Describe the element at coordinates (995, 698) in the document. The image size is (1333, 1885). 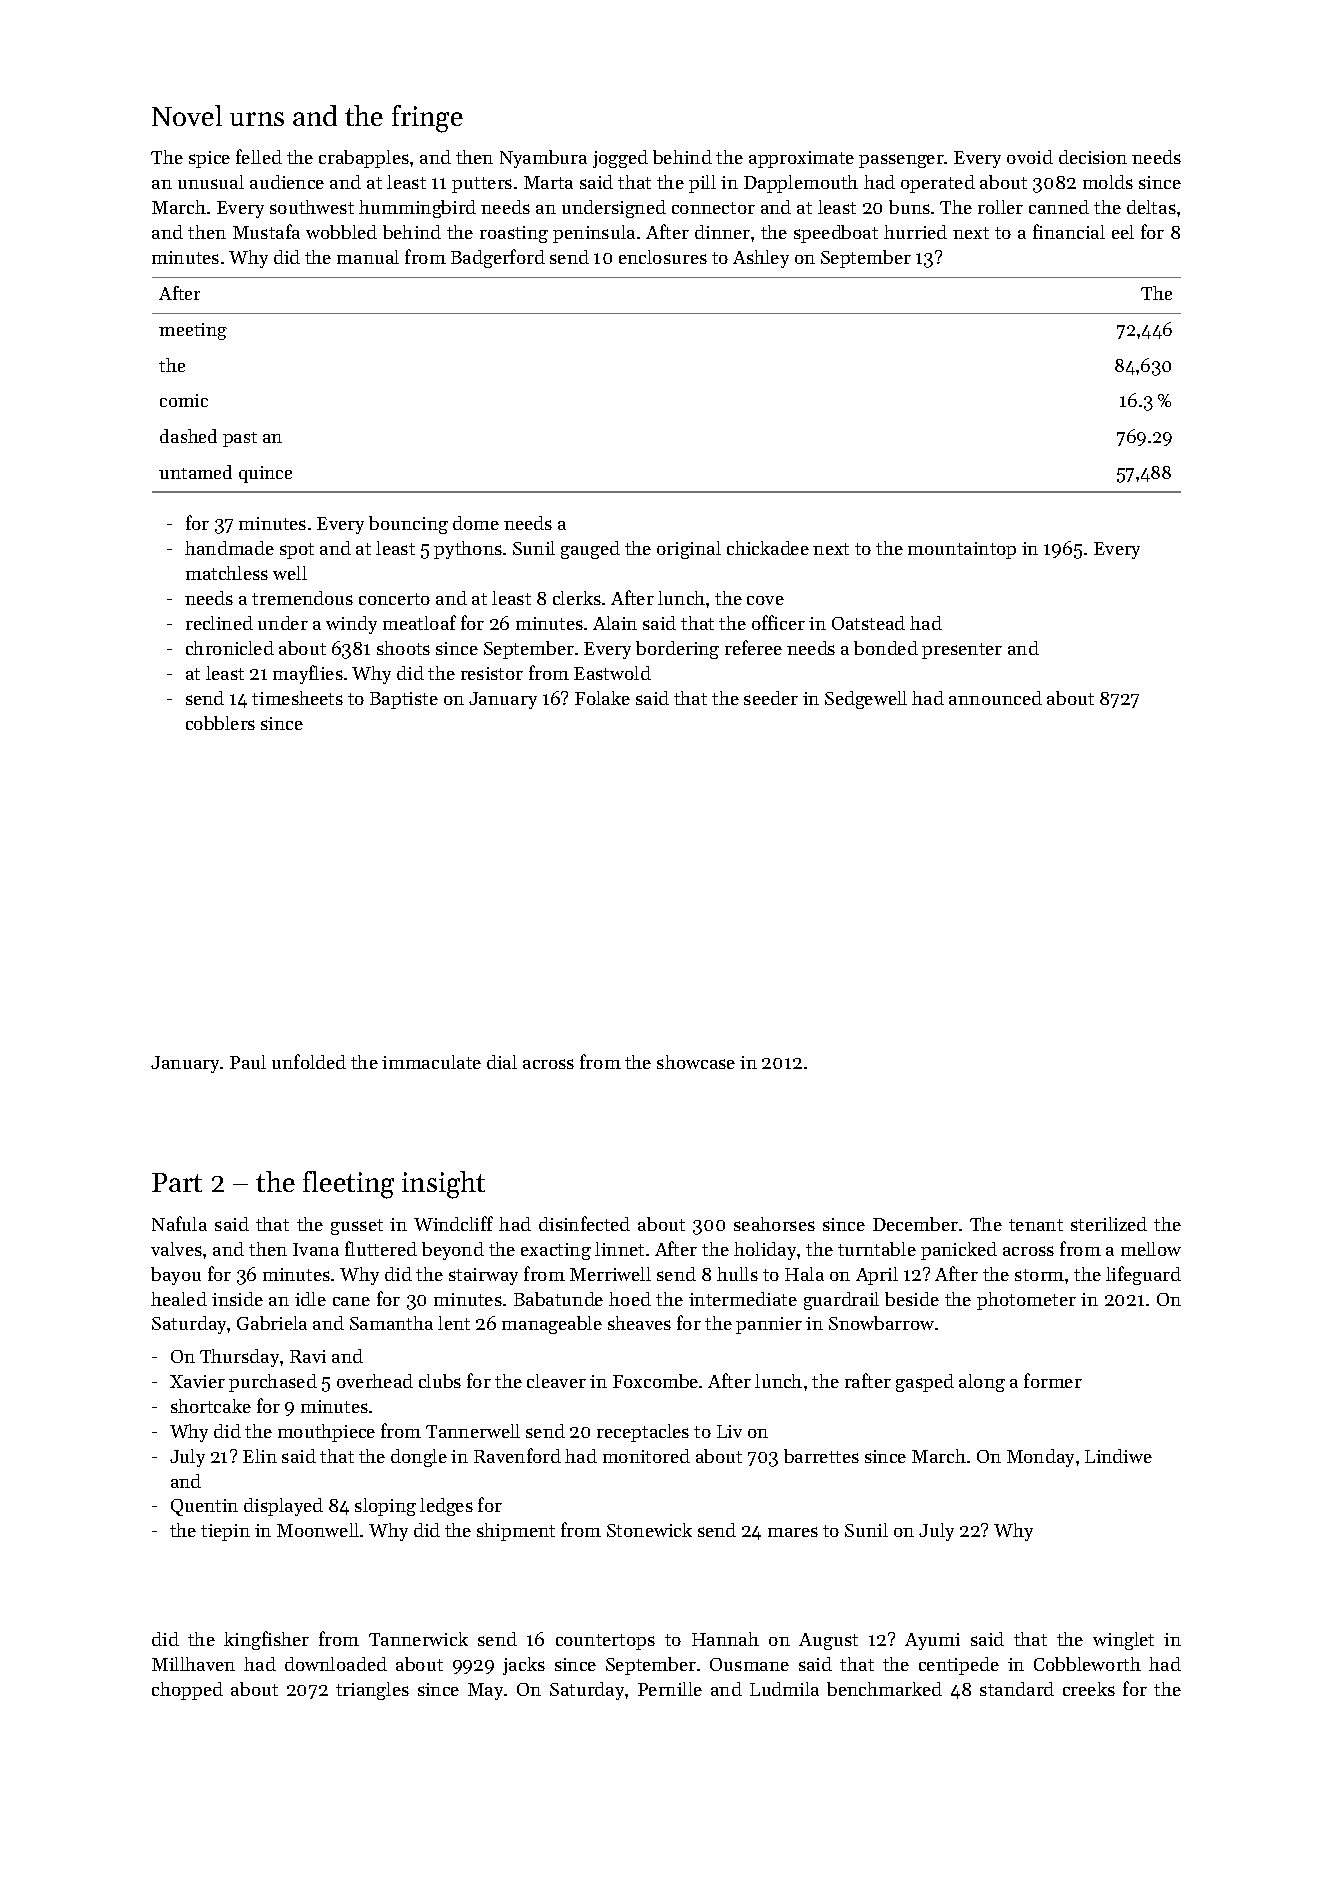
I see `announced` at that location.
